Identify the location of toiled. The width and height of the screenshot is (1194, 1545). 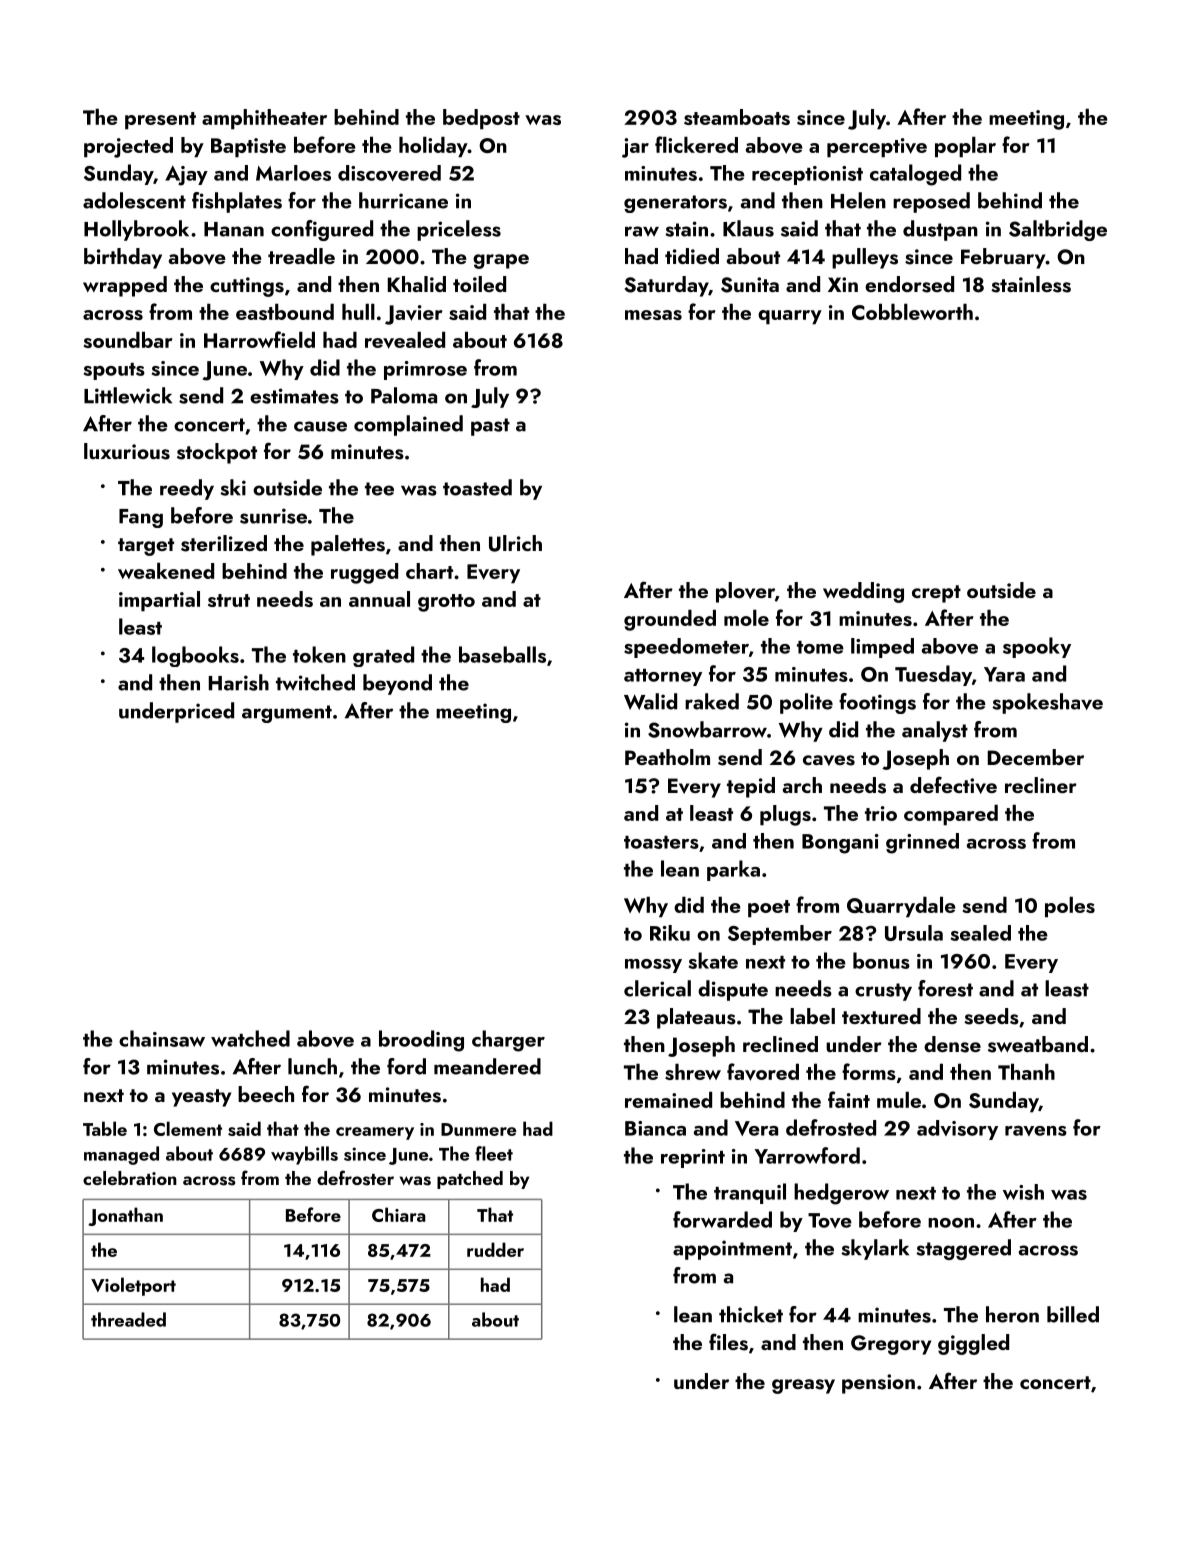
(479, 284).
